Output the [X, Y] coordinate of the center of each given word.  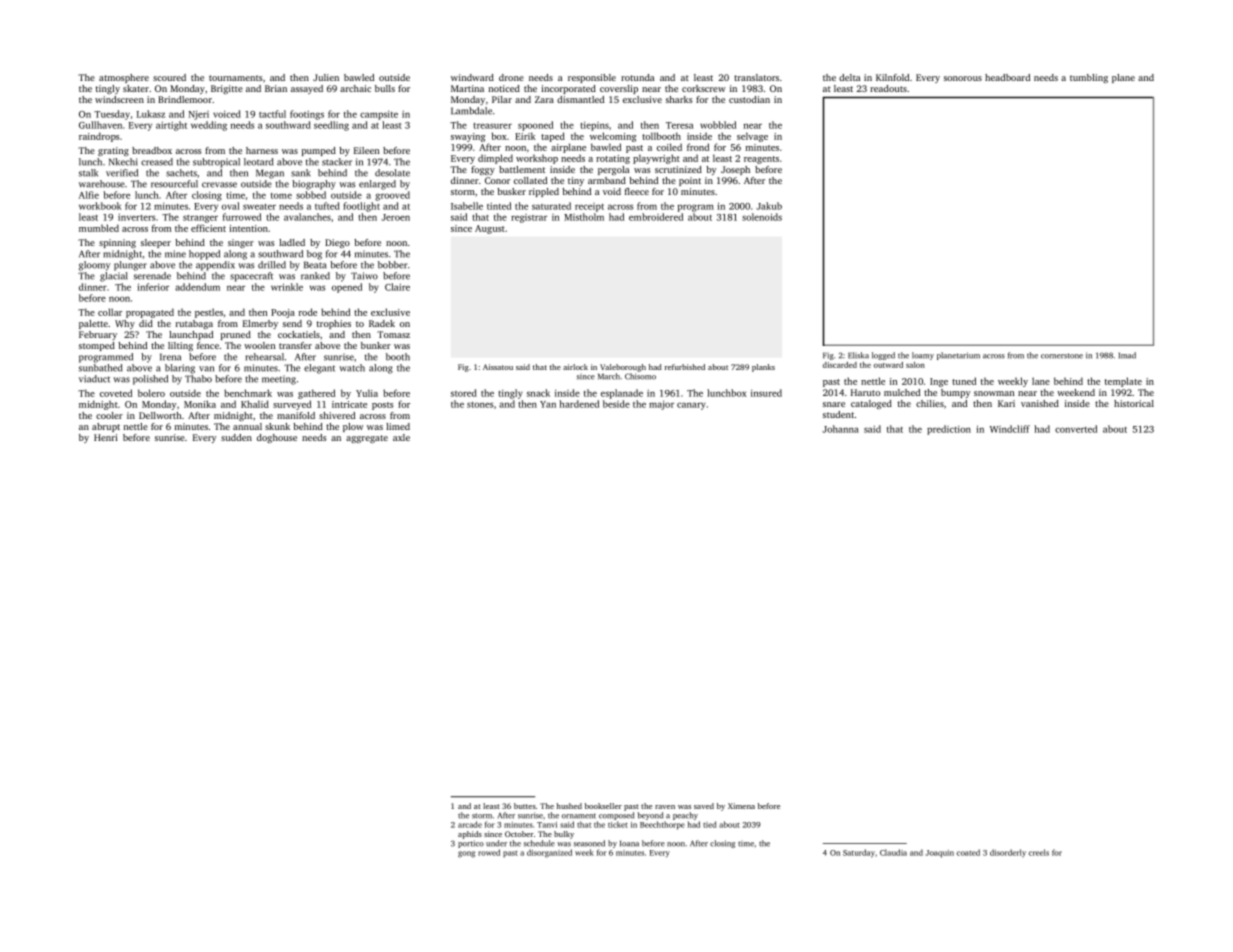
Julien [326, 77]
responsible [592, 78]
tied [709, 824]
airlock [575, 367]
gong [466, 854]
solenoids [762, 217]
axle [401, 437]
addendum [197, 287]
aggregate [367, 439]
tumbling [1089, 78]
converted [1076, 429]
